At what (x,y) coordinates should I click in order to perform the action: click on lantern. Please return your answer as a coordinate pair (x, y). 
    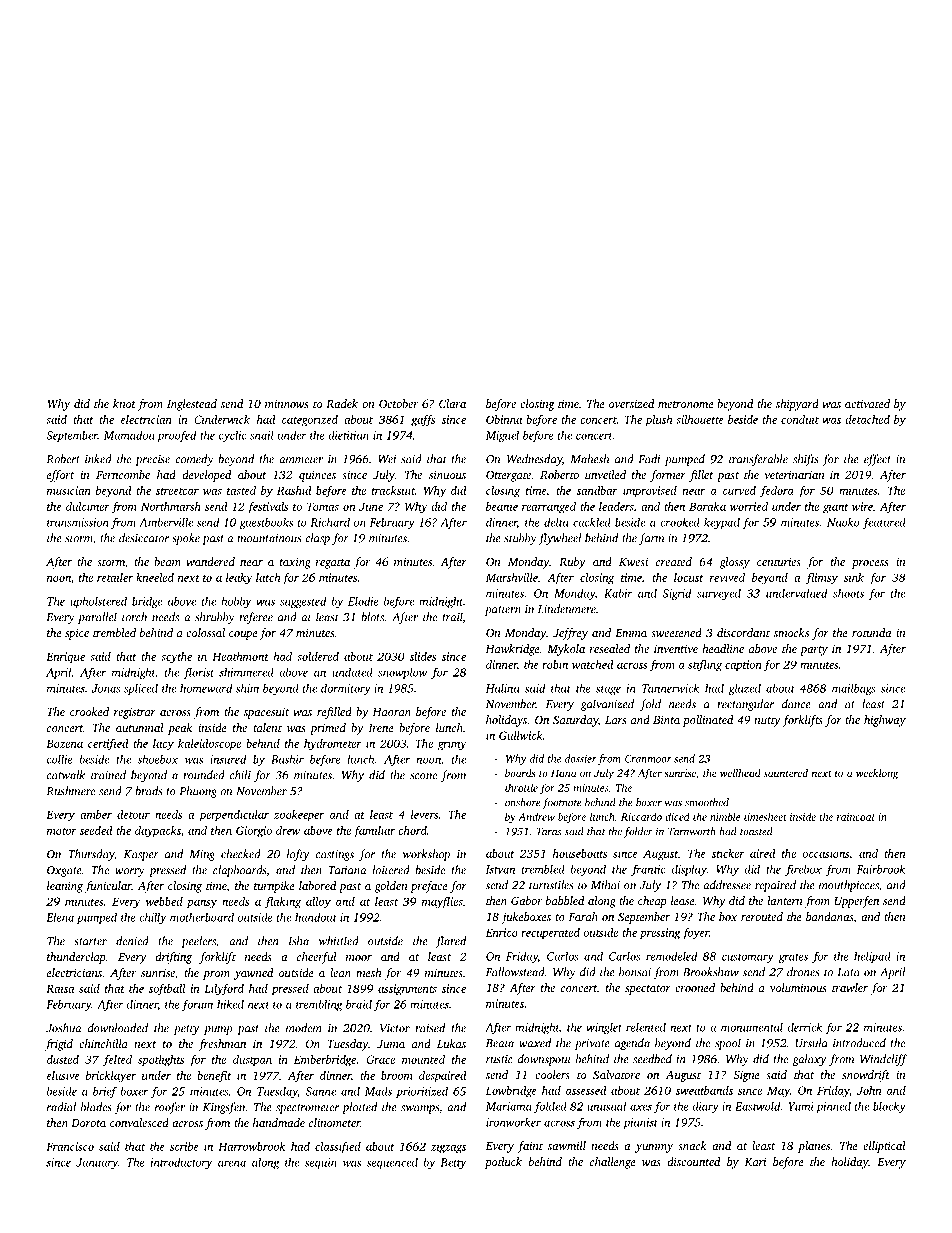
    Looking at the image, I should click on (785, 900).
